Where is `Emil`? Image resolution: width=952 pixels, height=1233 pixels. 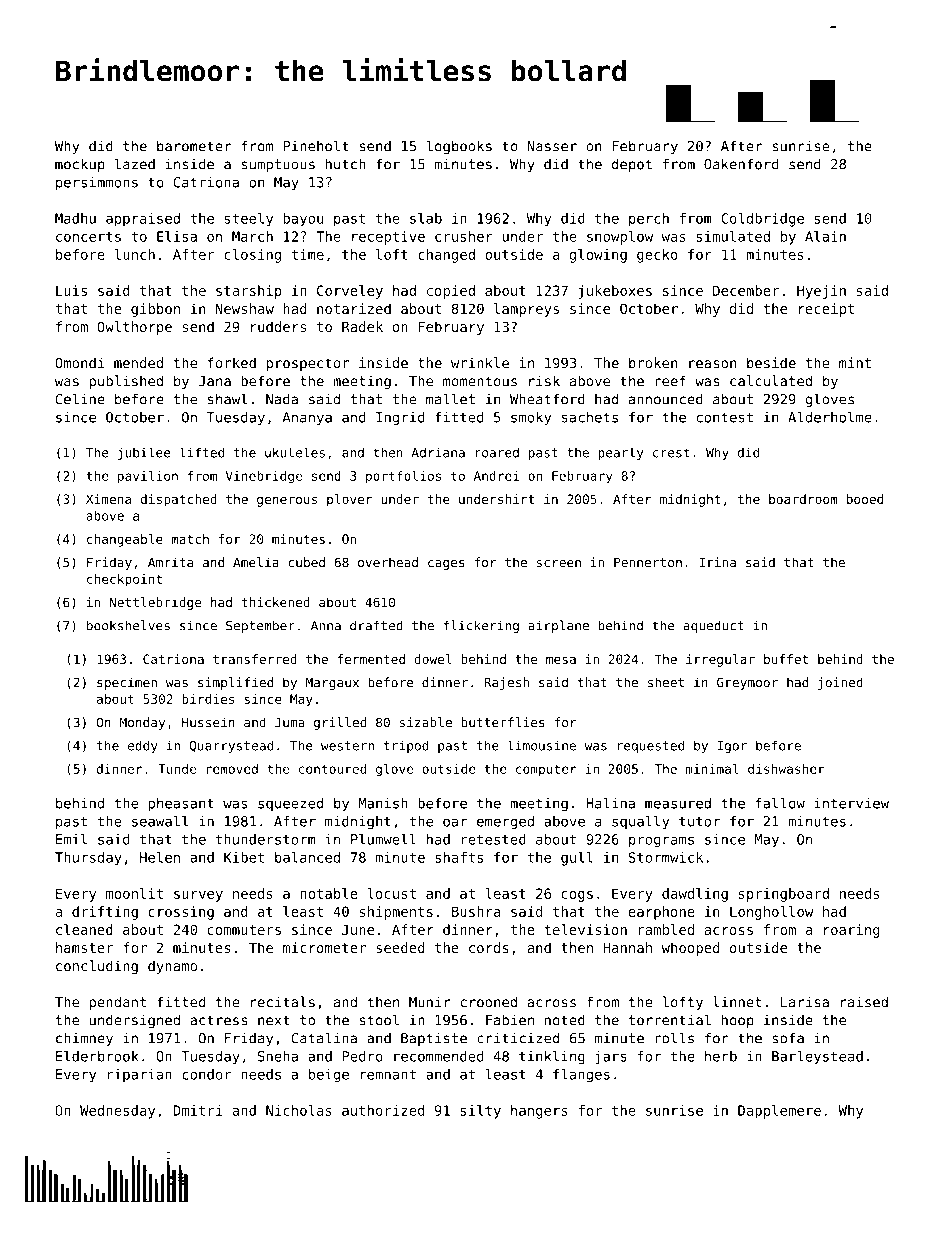 Emil is located at coordinates (71, 839).
